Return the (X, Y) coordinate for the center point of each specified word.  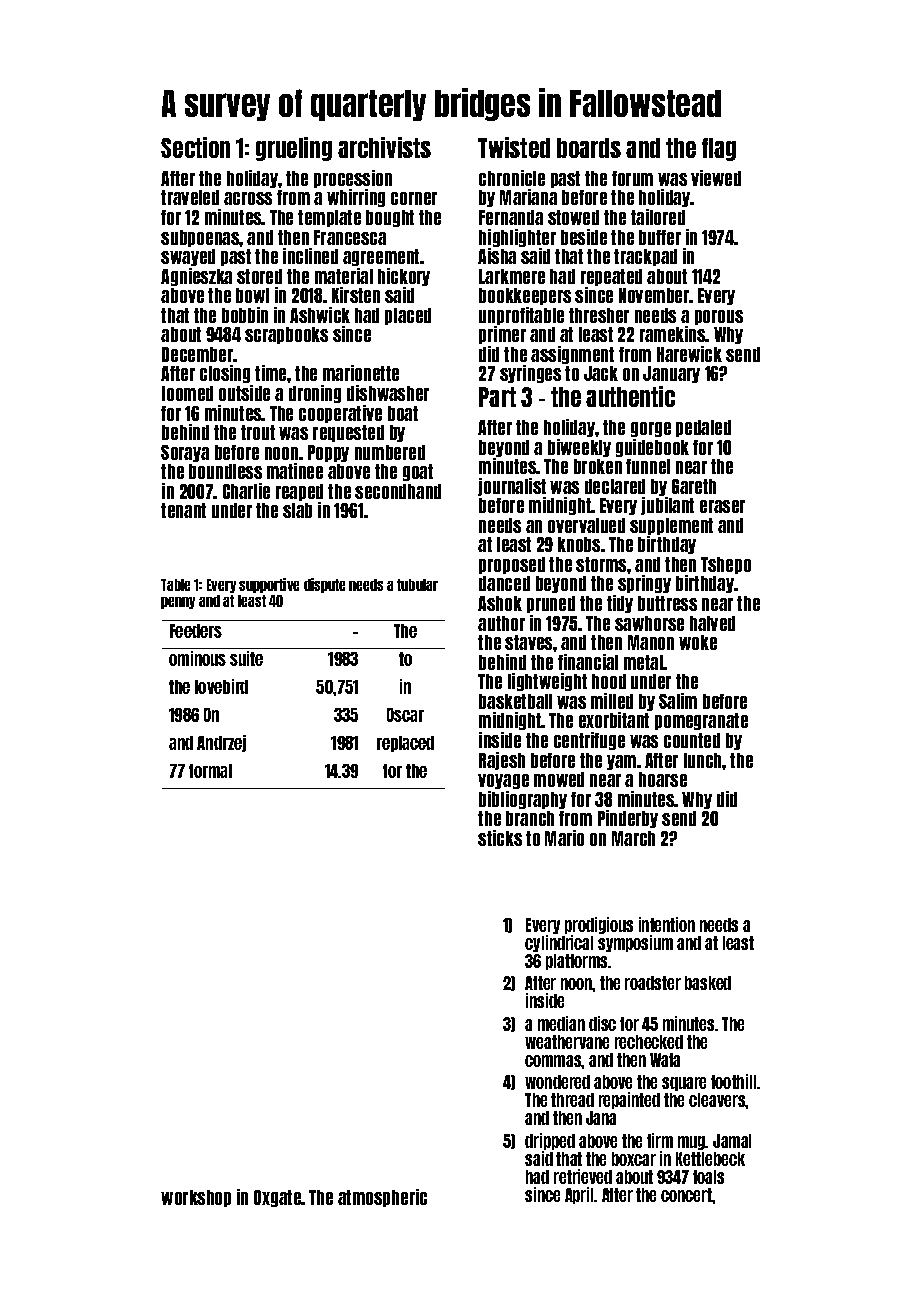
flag (719, 149)
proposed (512, 565)
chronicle (512, 178)
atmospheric (382, 1198)
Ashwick (320, 315)
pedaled (703, 428)
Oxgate (278, 1198)
